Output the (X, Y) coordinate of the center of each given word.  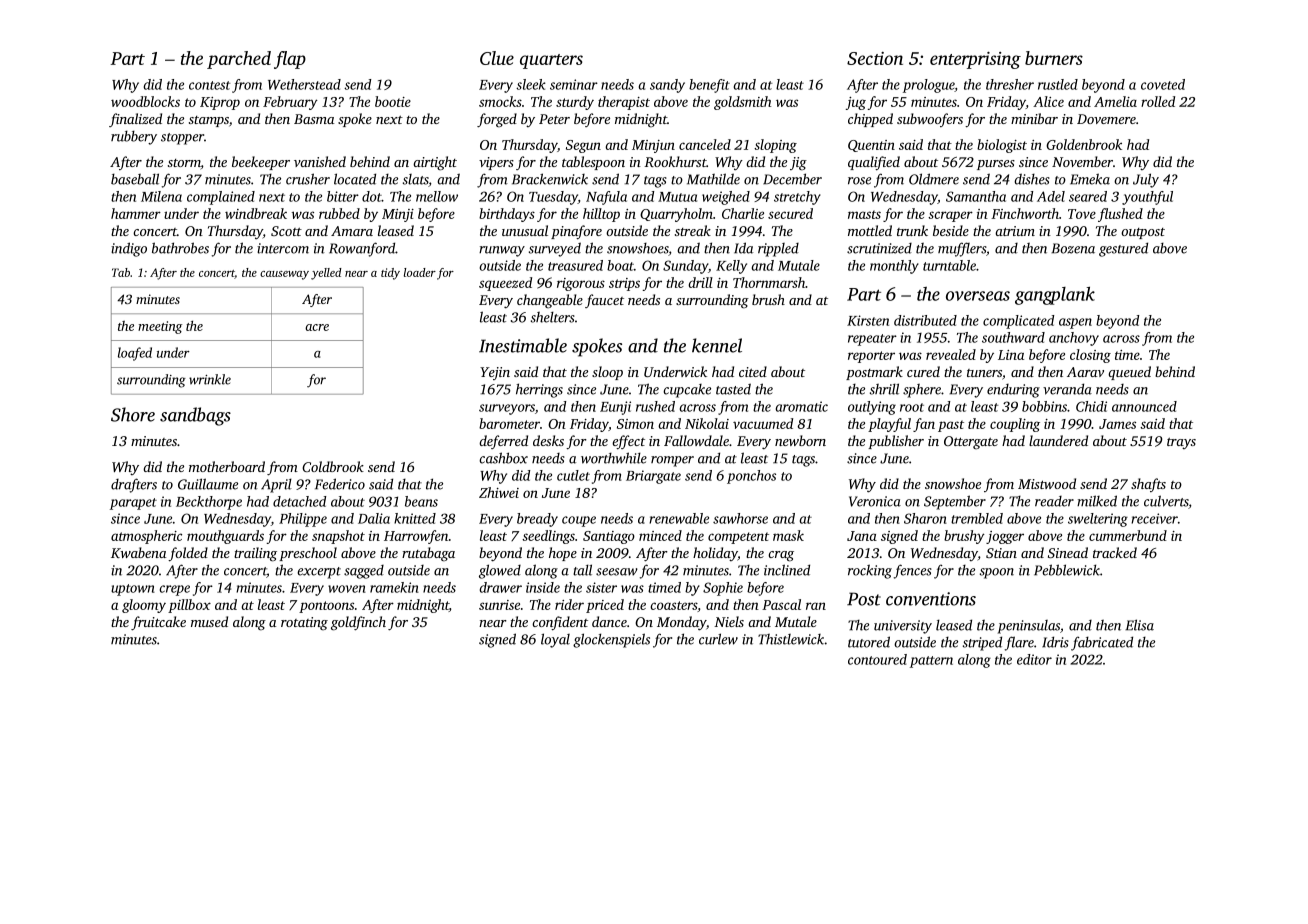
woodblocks (145, 101)
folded (188, 554)
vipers (496, 163)
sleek (531, 84)
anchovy (1074, 339)
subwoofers (930, 120)
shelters (553, 317)
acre (317, 327)
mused (209, 621)
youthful (1147, 198)
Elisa (1139, 625)
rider (569, 604)
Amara (352, 231)
